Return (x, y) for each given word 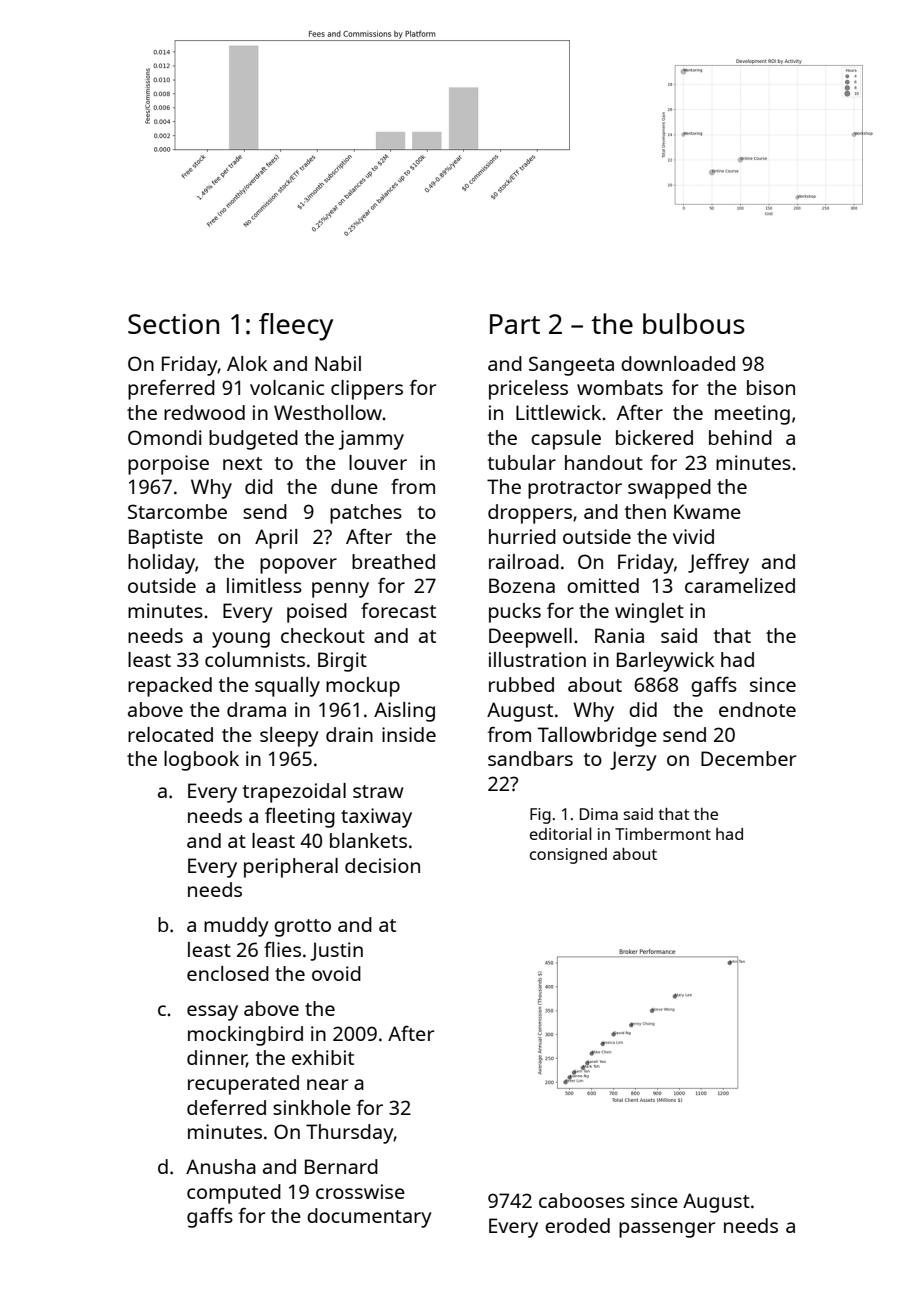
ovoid (336, 973)
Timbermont (663, 834)
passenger (667, 1230)
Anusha (221, 1166)
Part (515, 324)
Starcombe (177, 511)
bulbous (694, 323)
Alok (247, 363)
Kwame (707, 511)
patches (366, 514)
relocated (170, 734)
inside (409, 734)
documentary (369, 1218)
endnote (757, 709)
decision (382, 865)
